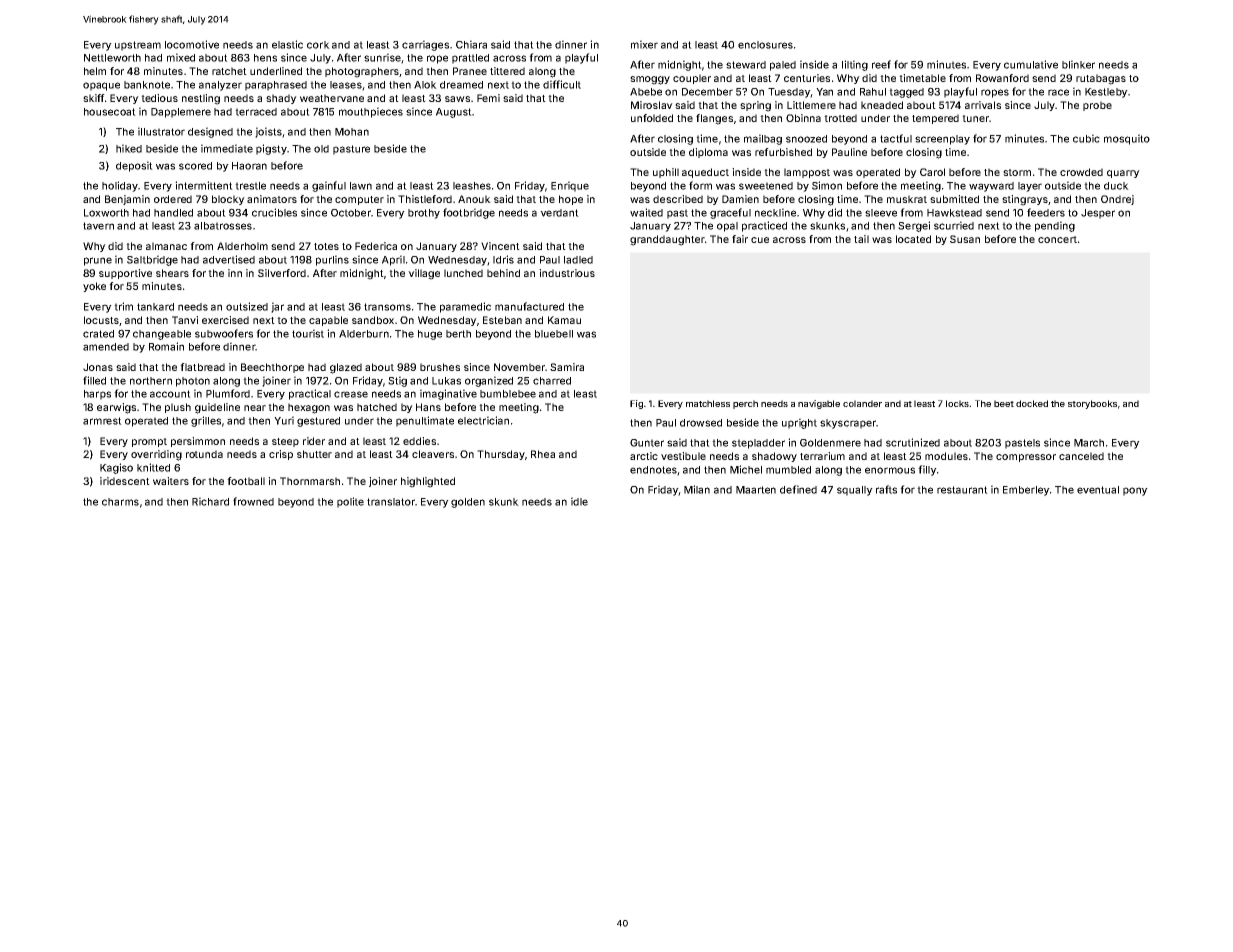 The image size is (1233, 952). I want to click on canceled, so click(1081, 456).
